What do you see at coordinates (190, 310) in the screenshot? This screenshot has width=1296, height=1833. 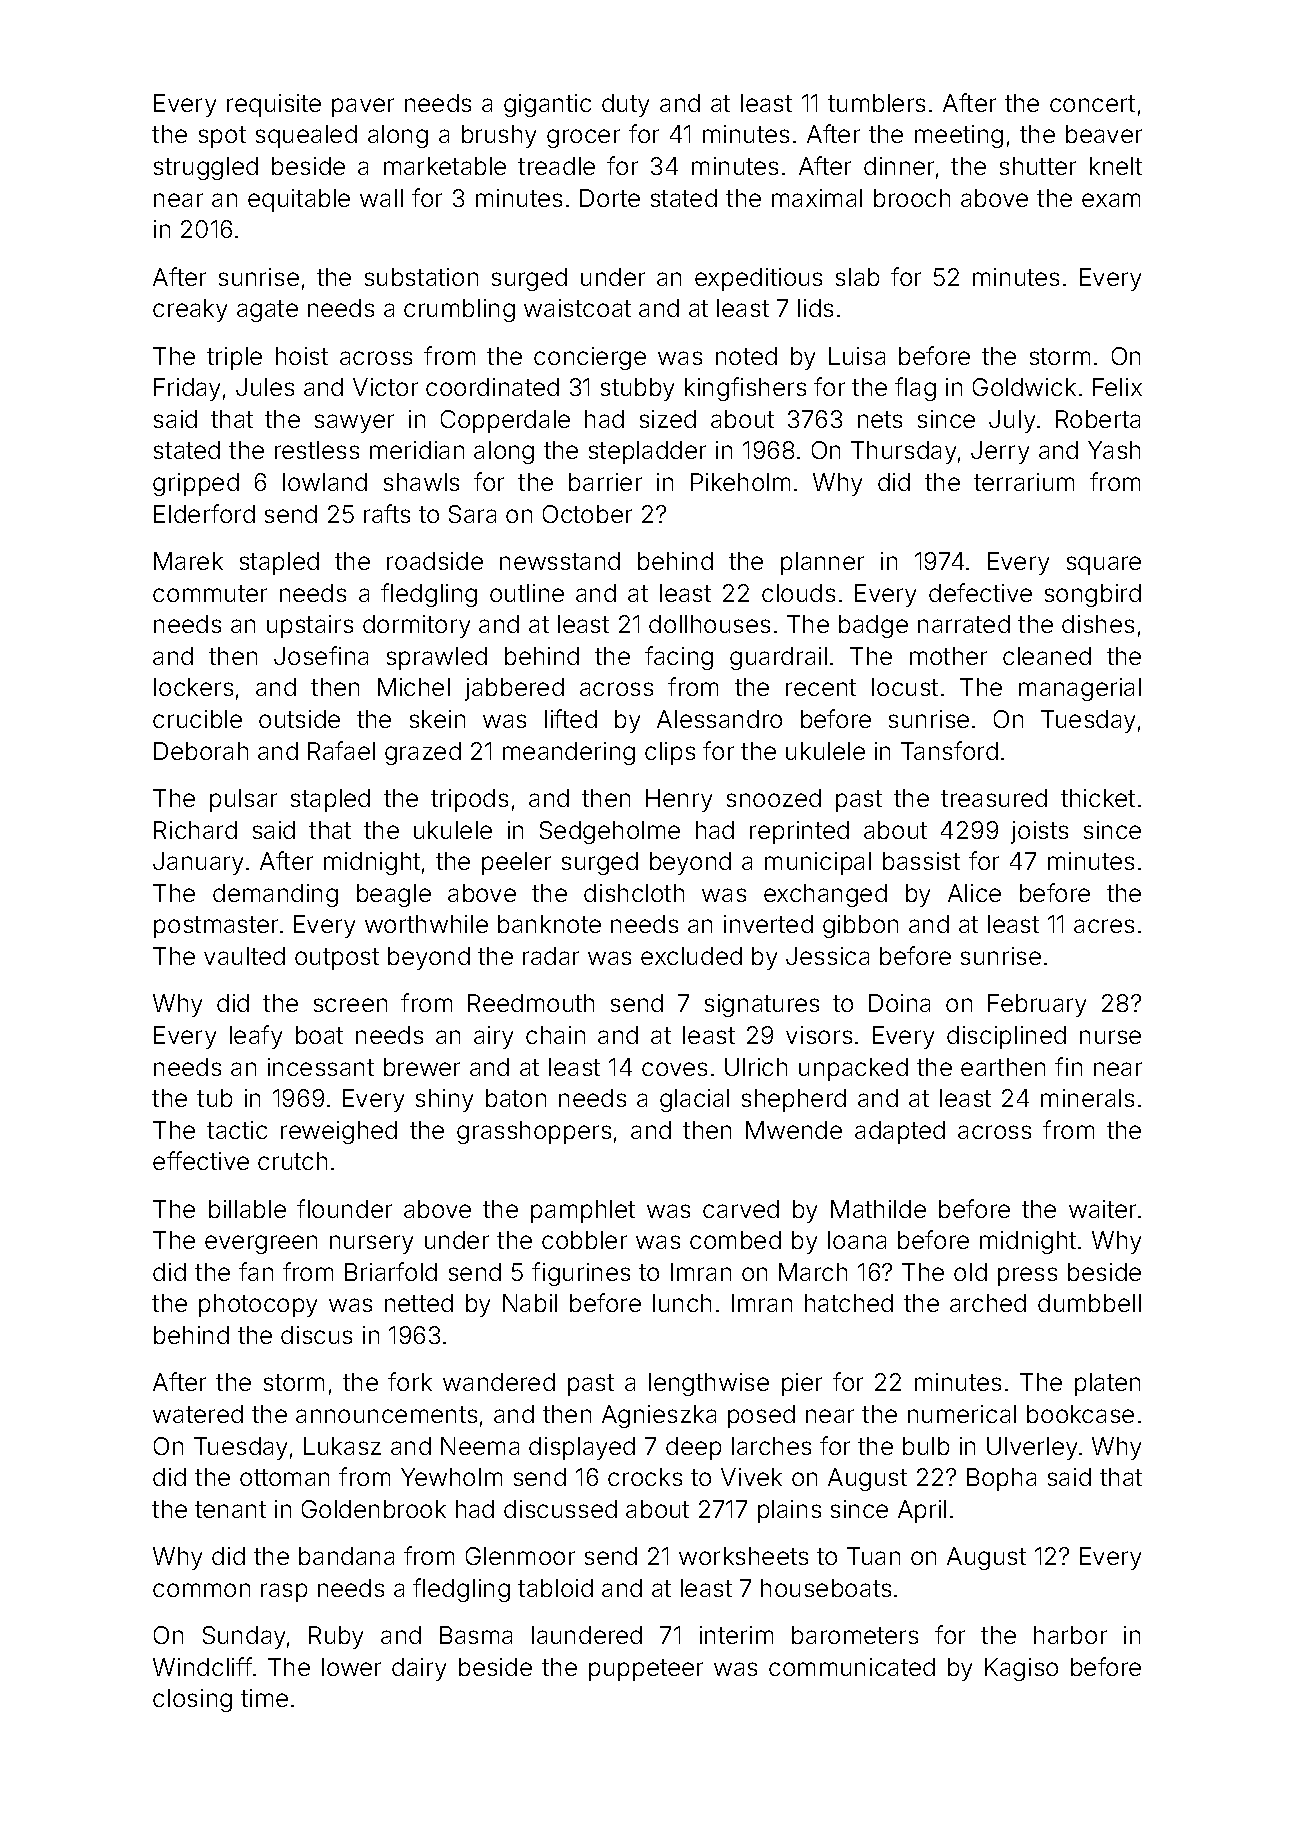 I see `creaky` at bounding box center [190, 310].
